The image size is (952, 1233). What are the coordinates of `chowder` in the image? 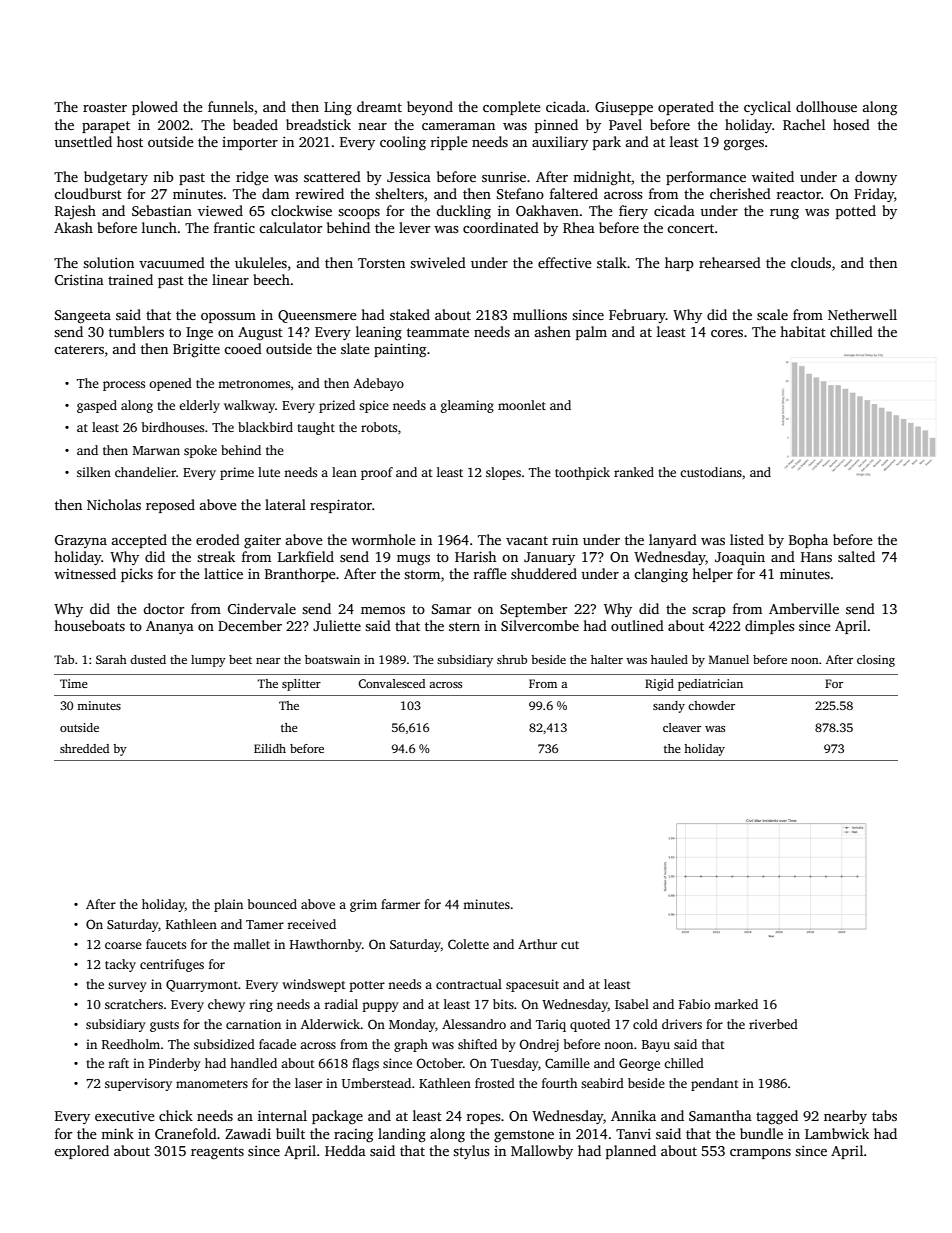 It's located at (711, 705).
